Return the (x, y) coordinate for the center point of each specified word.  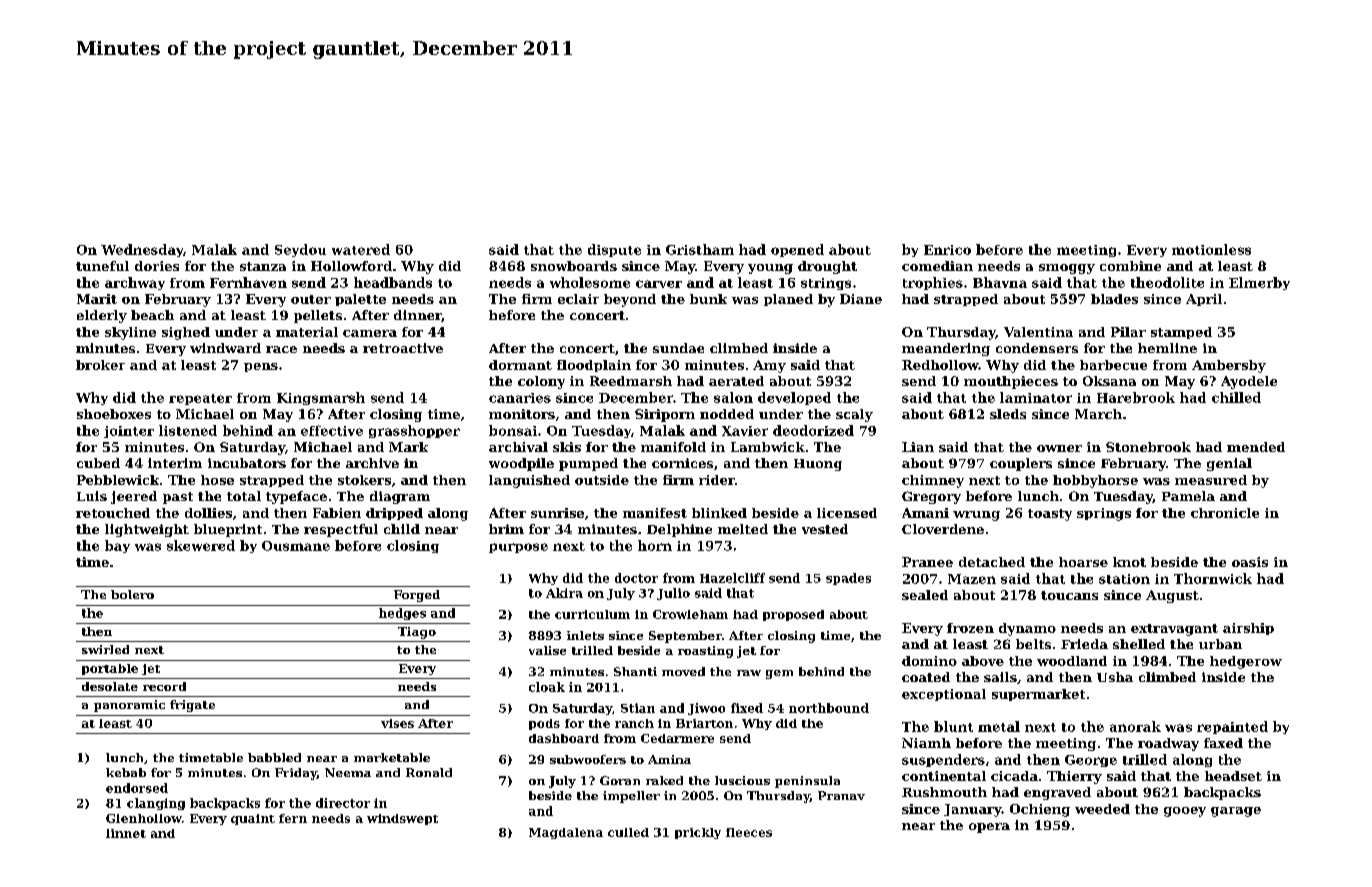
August (1172, 596)
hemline (1167, 348)
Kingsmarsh (321, 398)
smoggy (1067, 269)
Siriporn (665, 415)
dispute (614, 250)
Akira (564, 593)
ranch (634, 723)
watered (361, 249)
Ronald (429, 772)
